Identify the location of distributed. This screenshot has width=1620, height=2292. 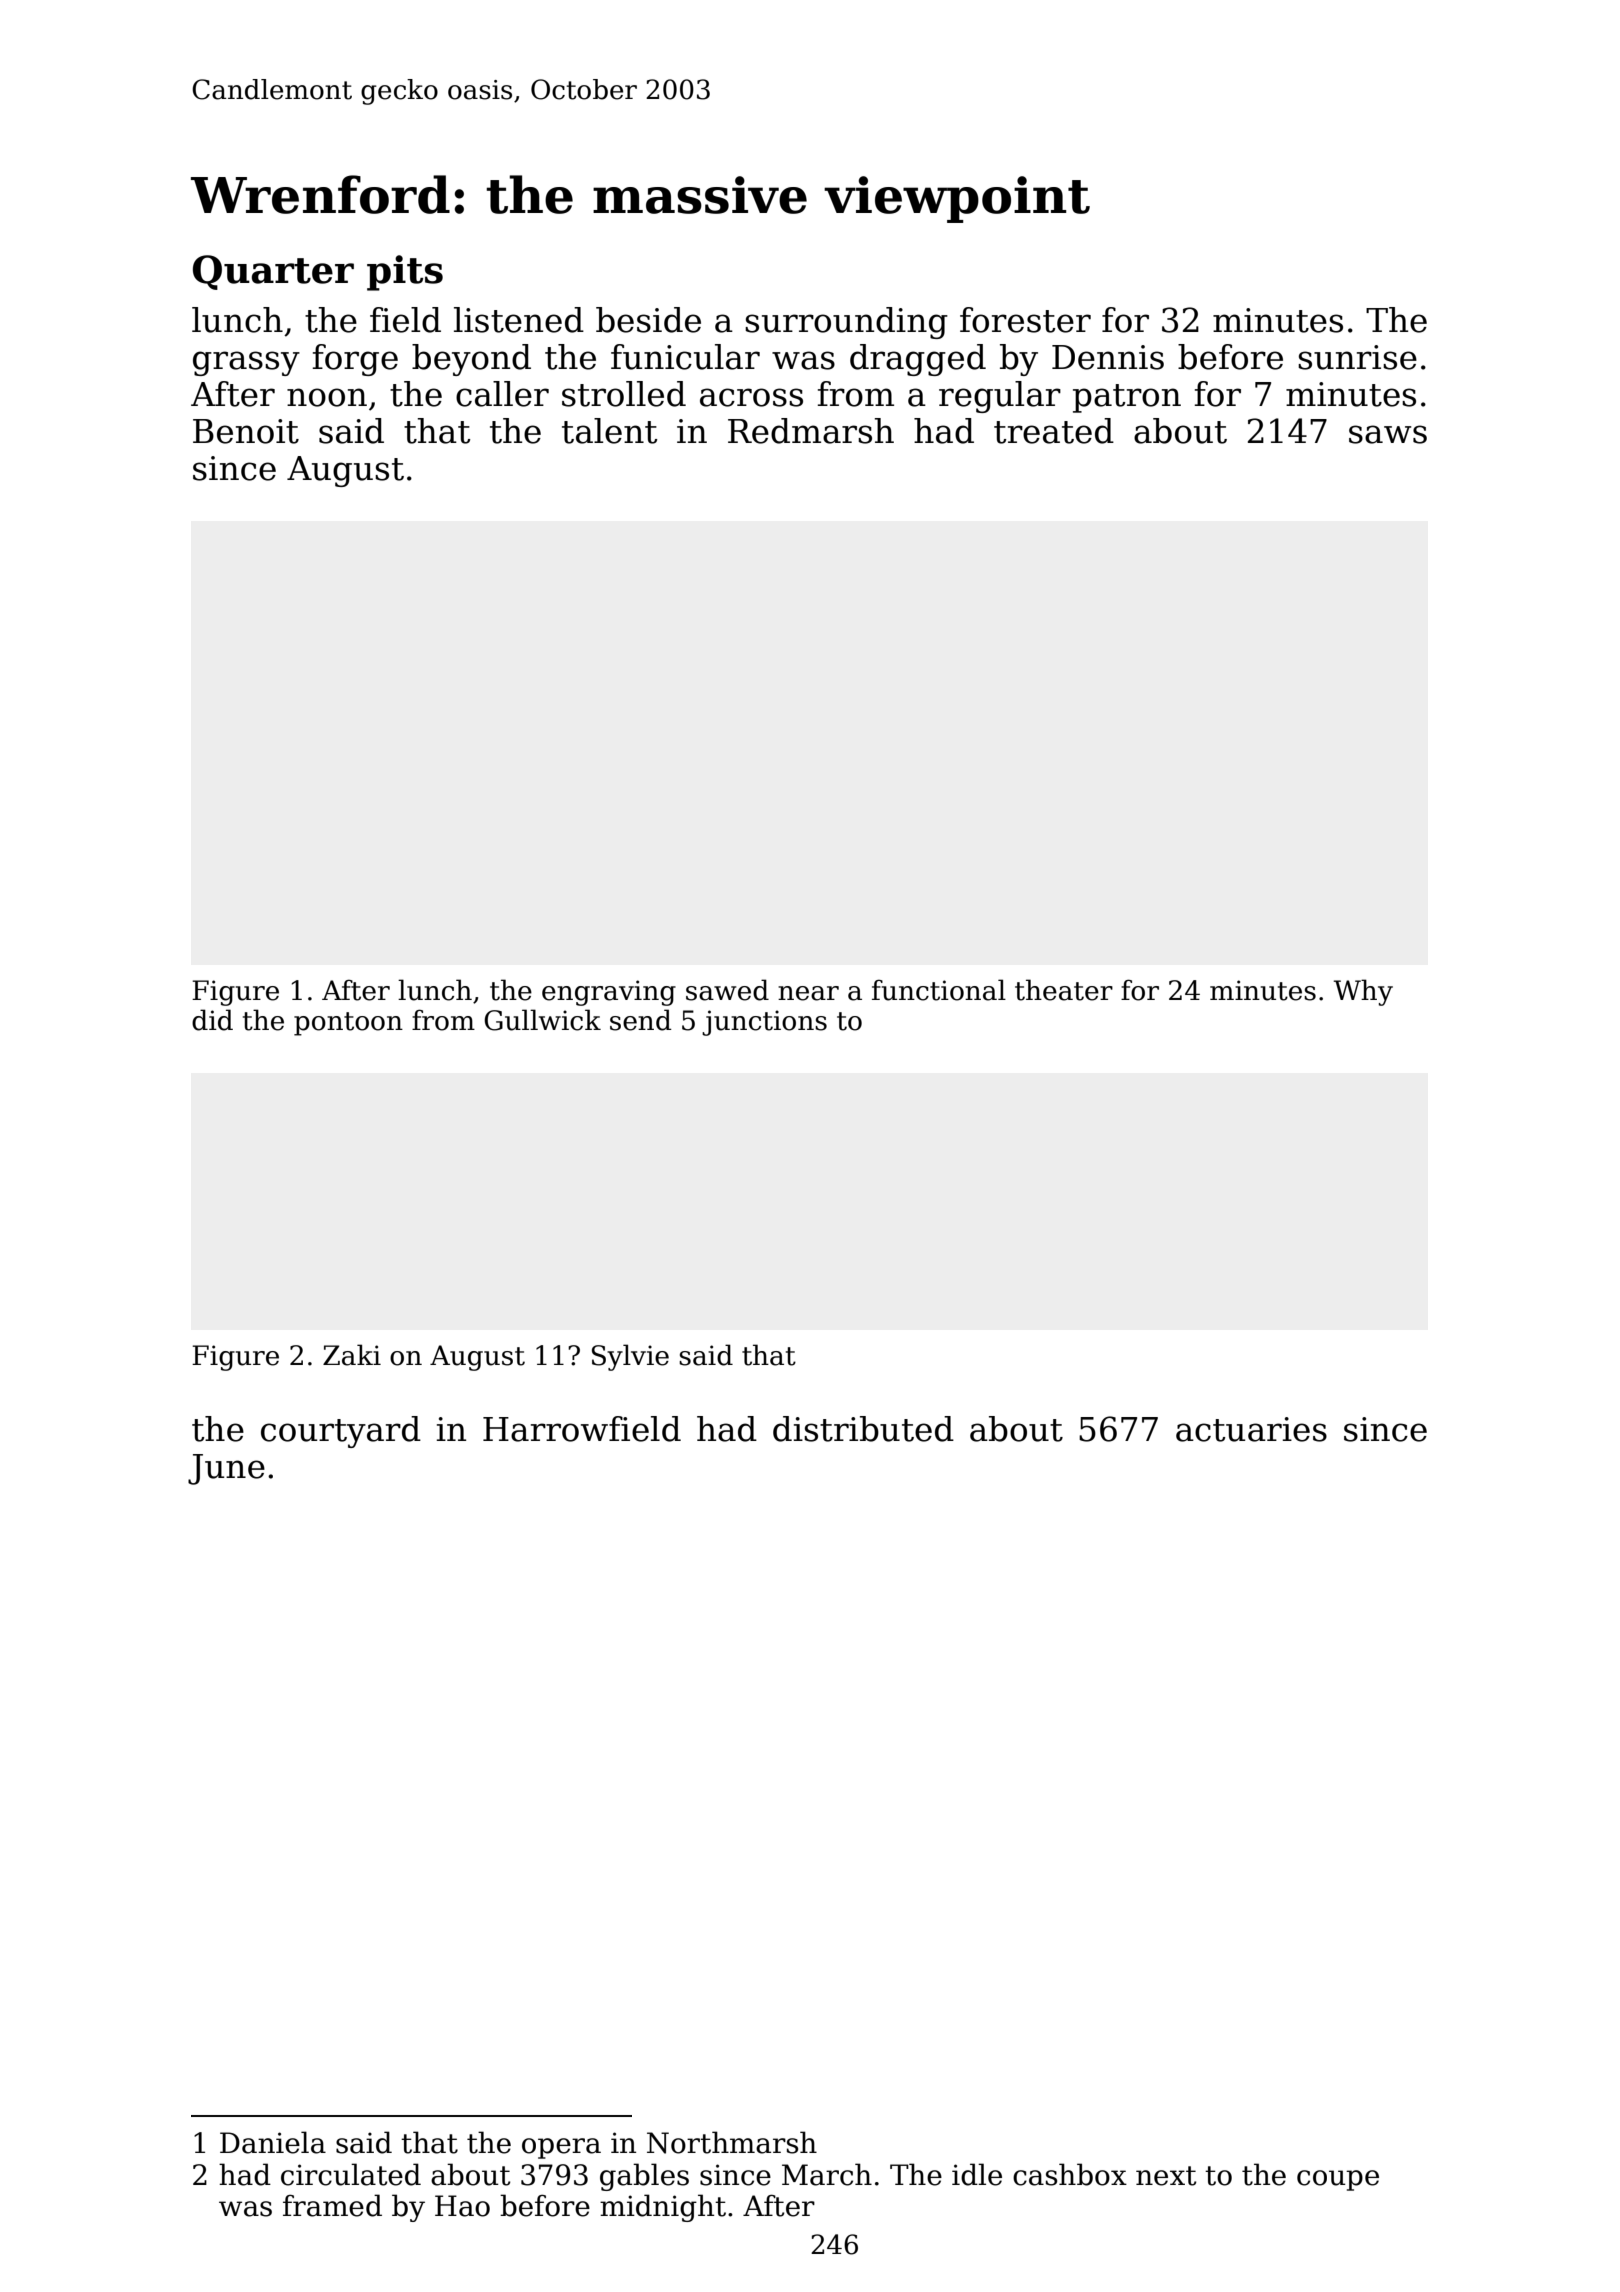
(863, 1429).
